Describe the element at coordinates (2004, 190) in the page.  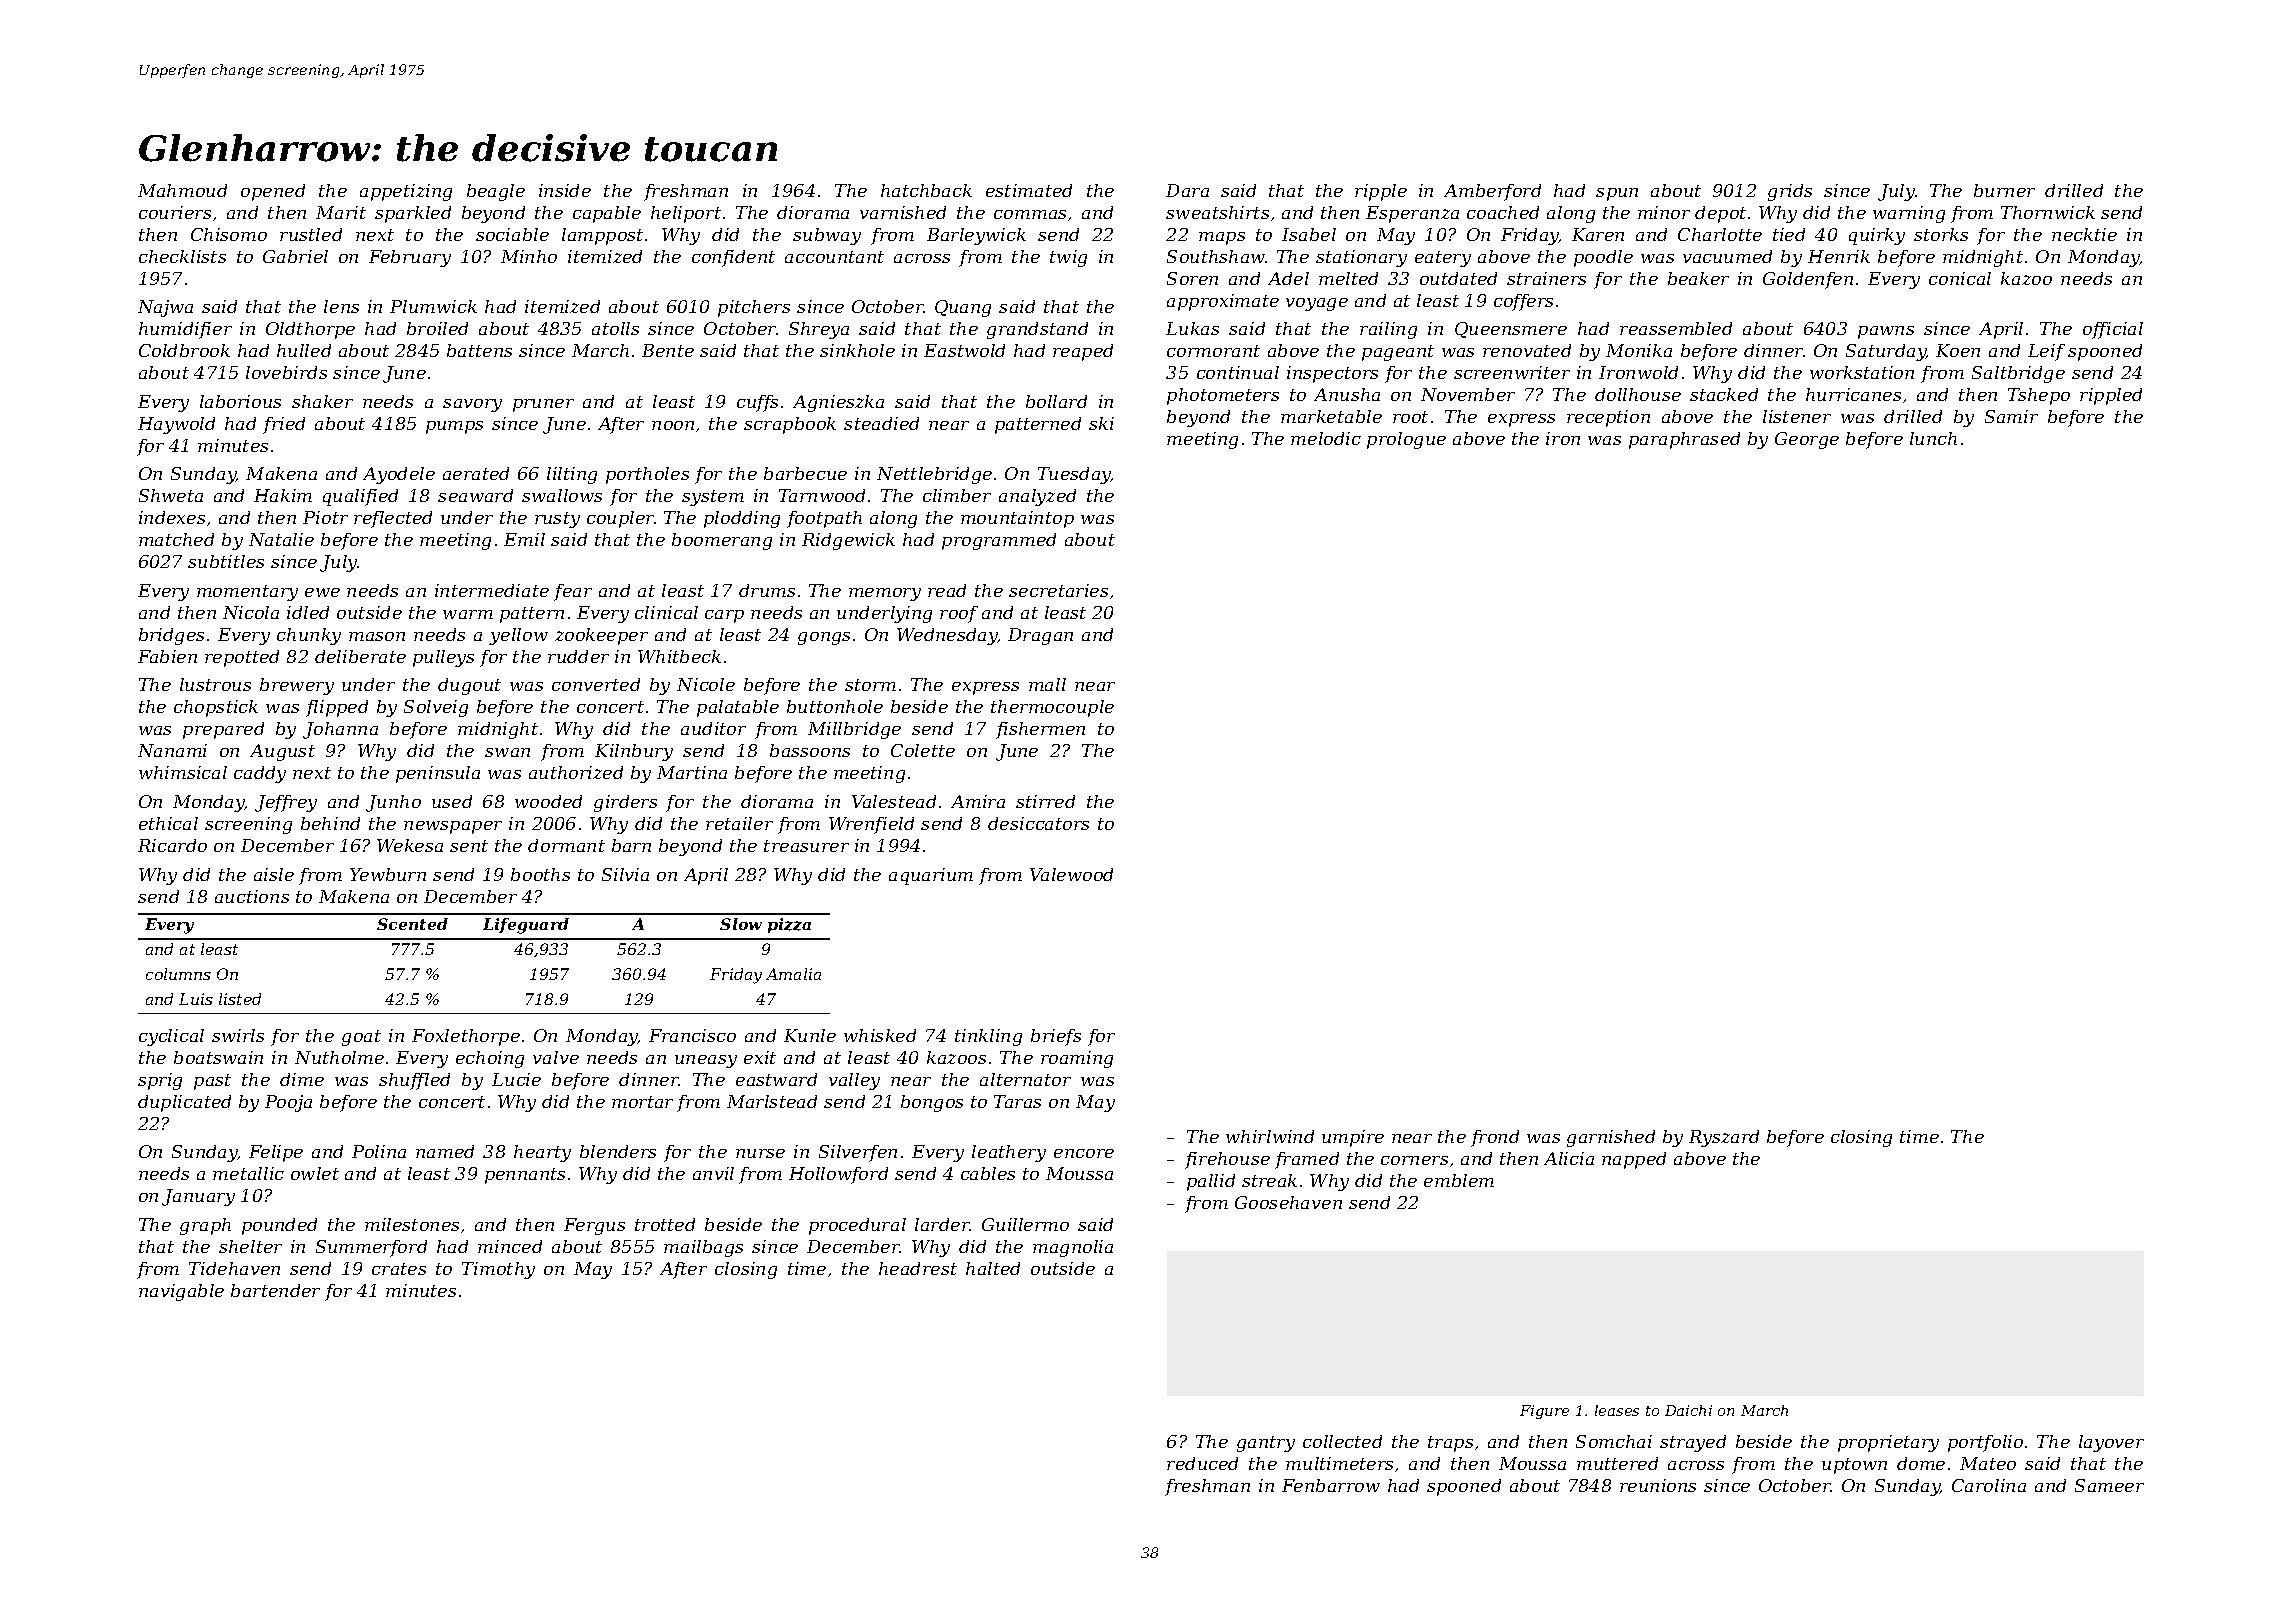
I see `burner` at that location.
